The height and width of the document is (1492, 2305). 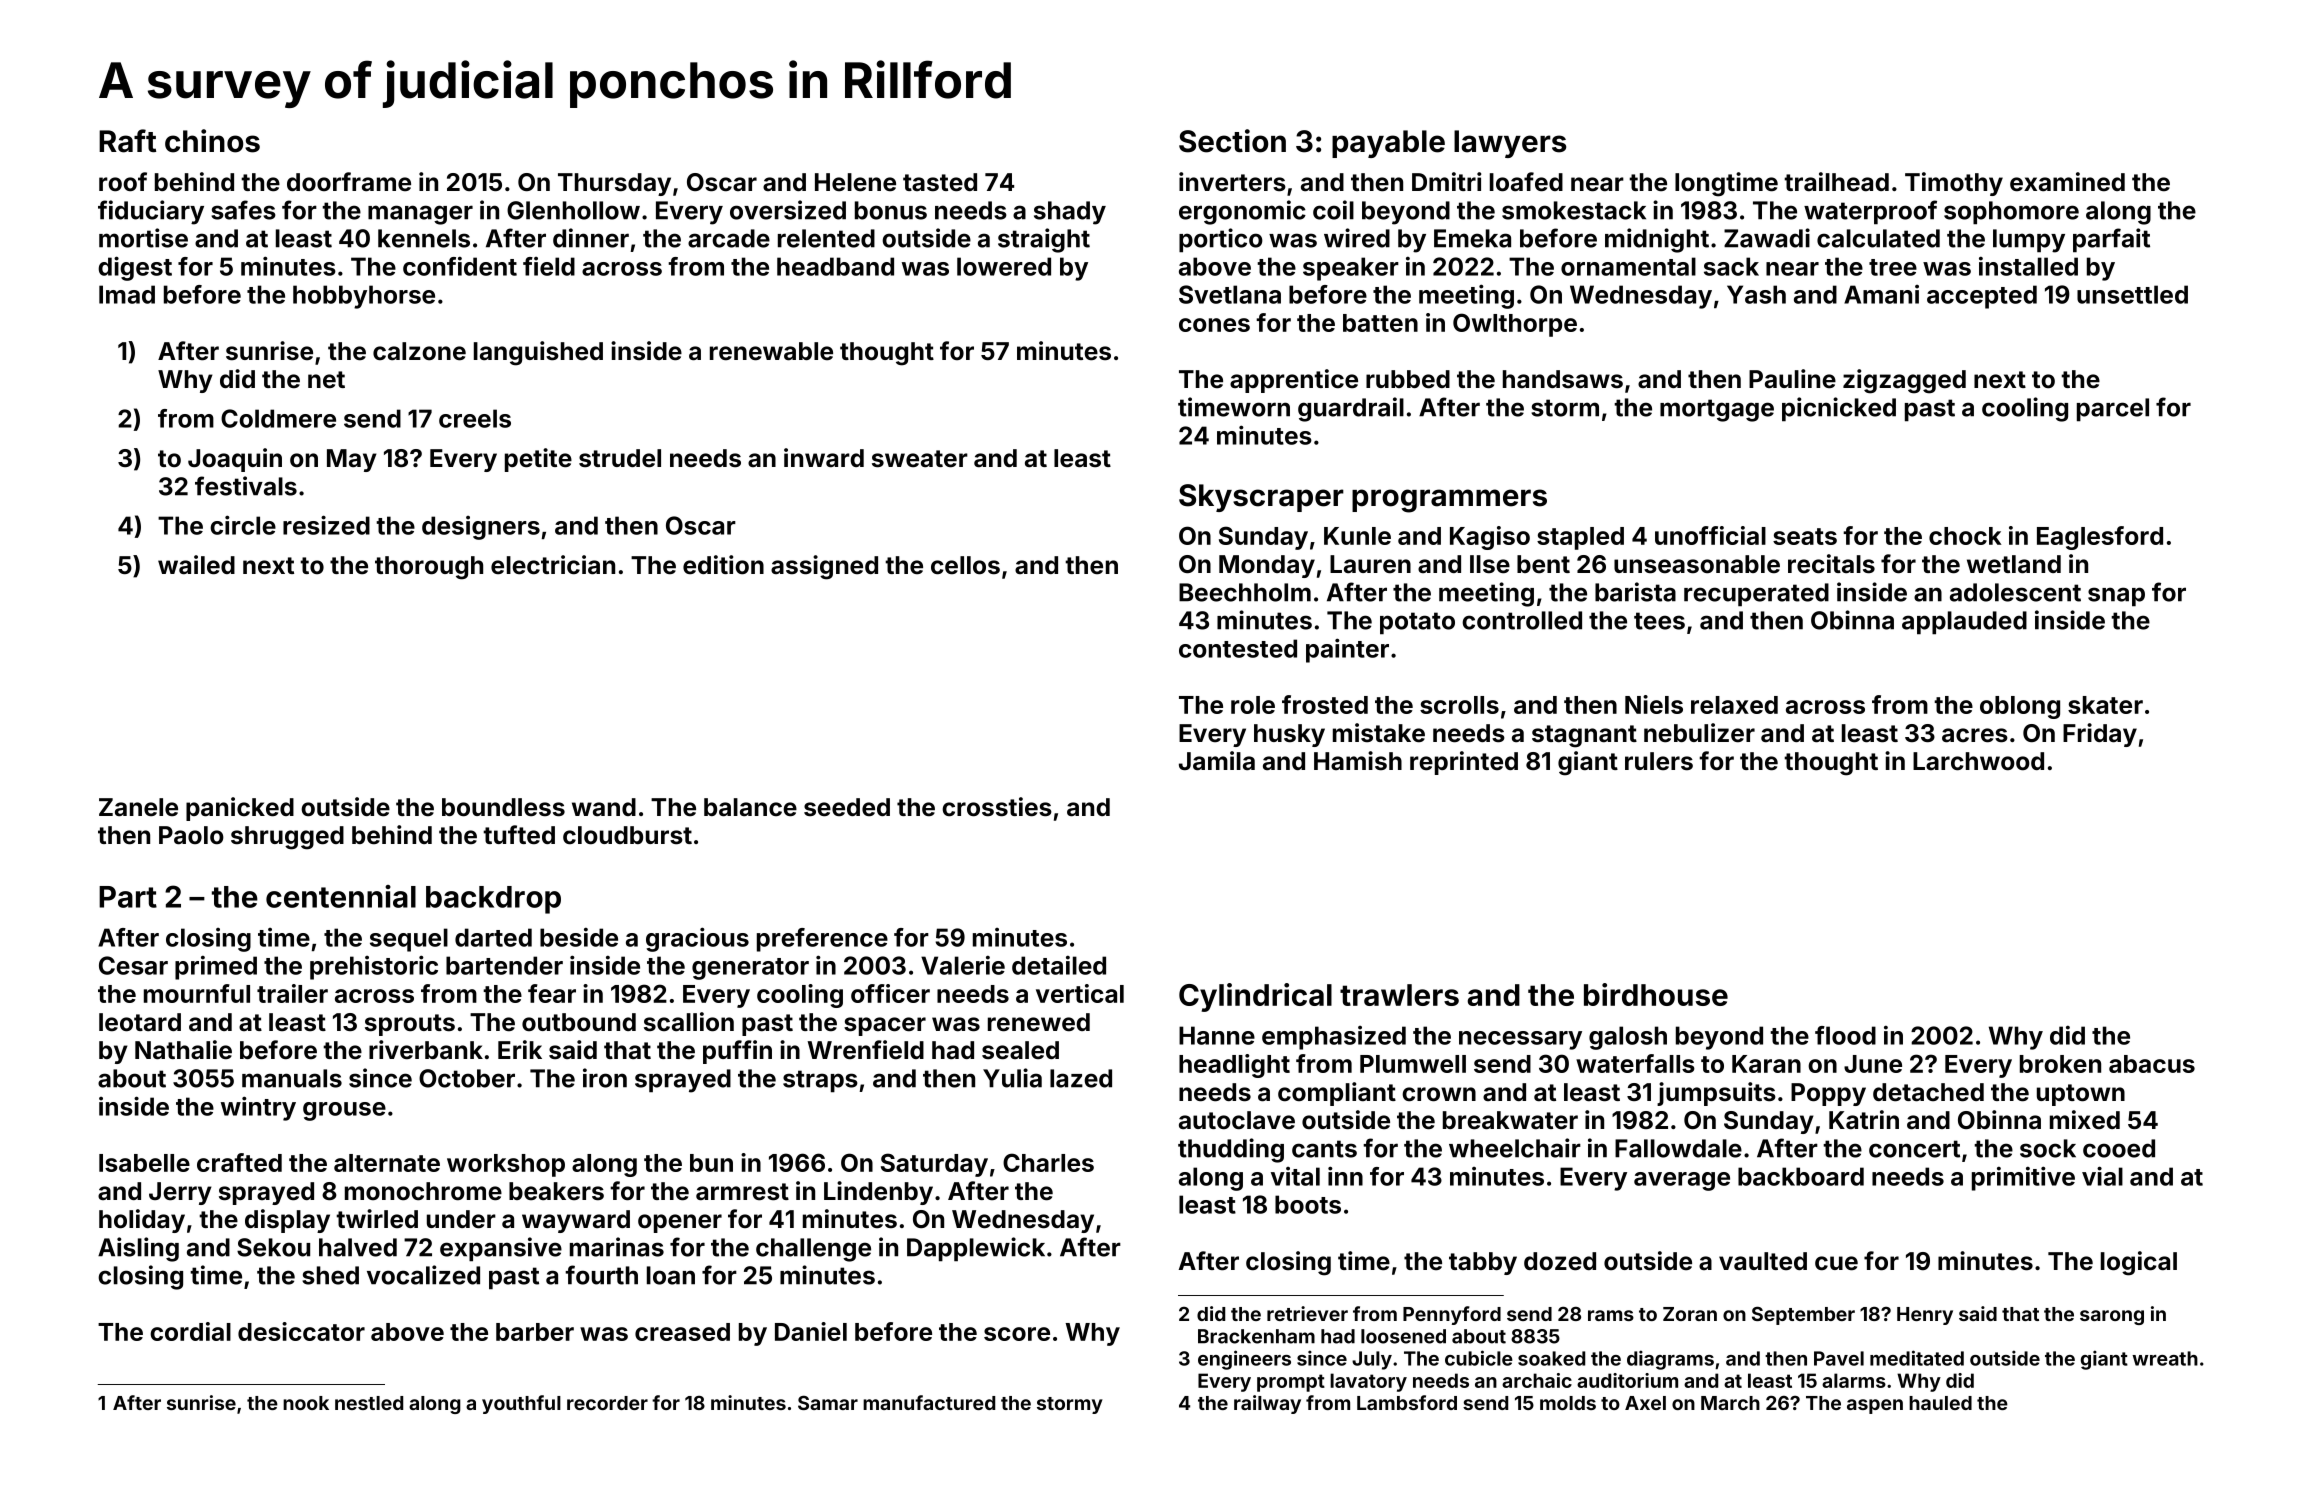 I want to click on lazed, so click(x=1081, y=1078).
